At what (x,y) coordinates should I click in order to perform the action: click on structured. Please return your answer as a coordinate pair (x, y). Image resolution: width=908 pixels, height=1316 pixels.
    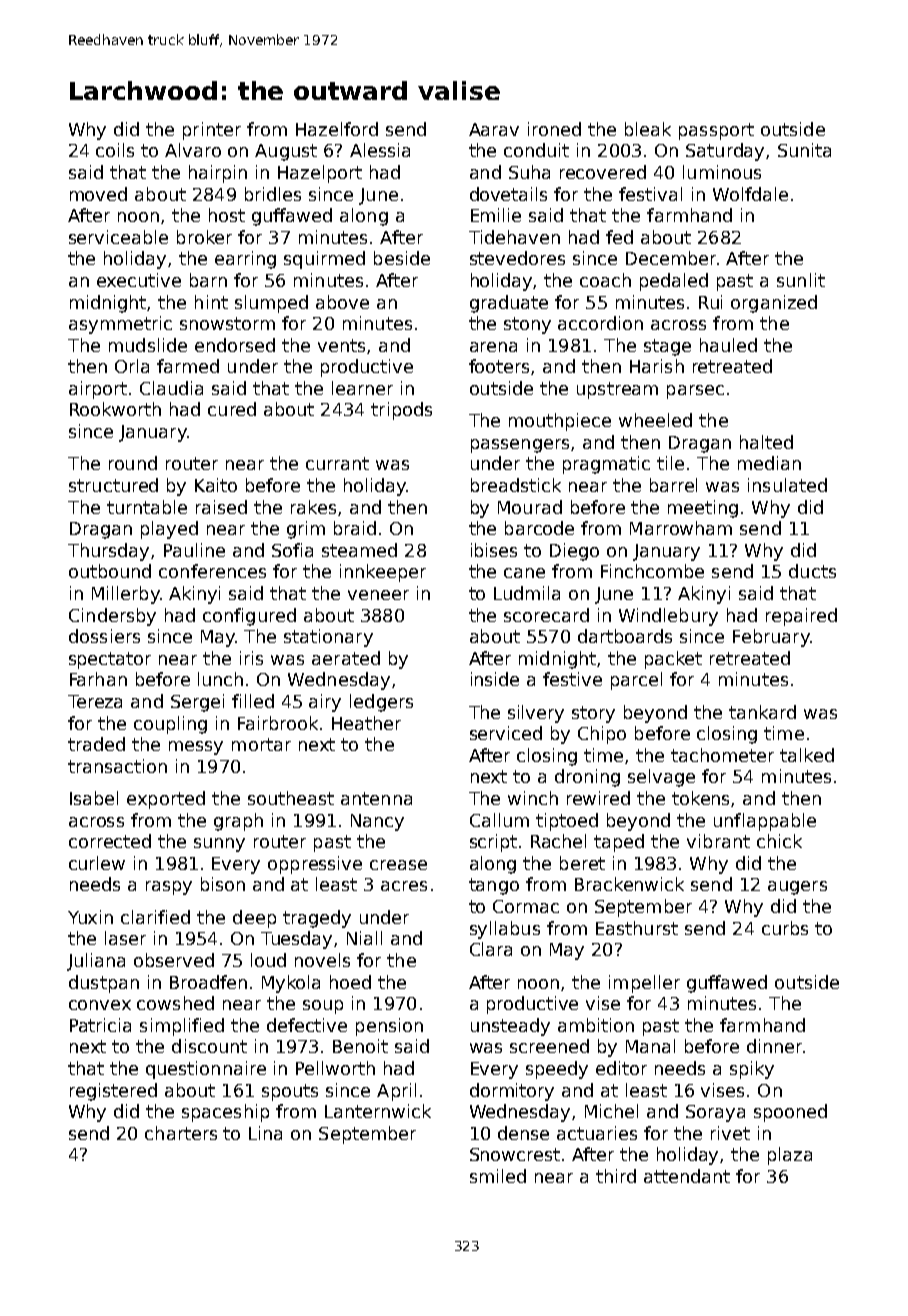
    Looking at the image, I should click on (113, 485).
